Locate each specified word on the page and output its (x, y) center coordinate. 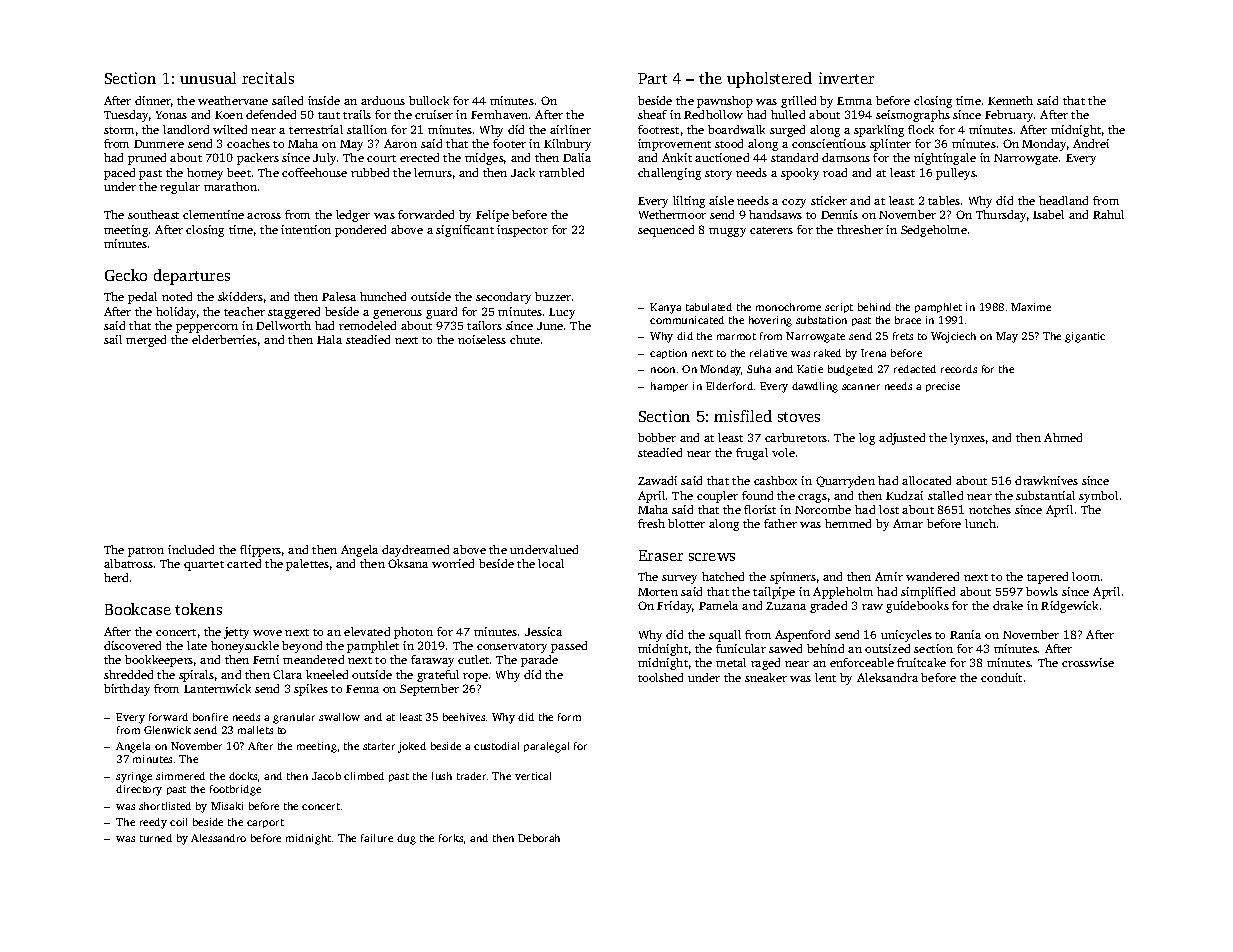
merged (146, 341)
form (569, 717)
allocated (926, 480)
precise (943, 387)
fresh (651, 523)
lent (825, 677)
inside (324, 100)
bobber (657, 437)
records (959, 369)
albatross (128, 563)
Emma (854, 101)
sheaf (652, 114)
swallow (339, 717)
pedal (142, 298)
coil (178, 822)
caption (668, 354)
